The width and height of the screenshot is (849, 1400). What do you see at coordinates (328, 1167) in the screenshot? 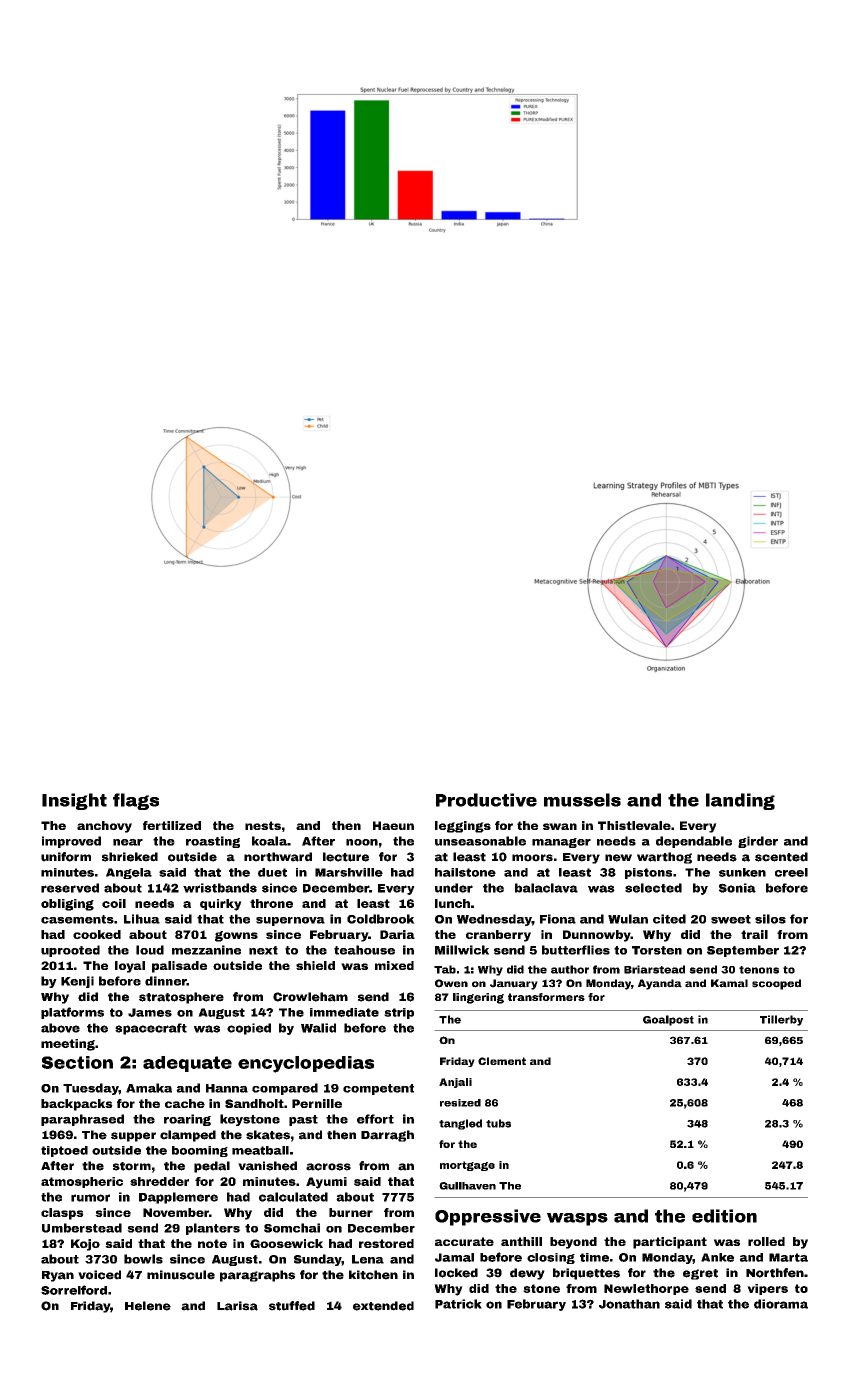
I see `across` at bounding box center [328, 1167].
